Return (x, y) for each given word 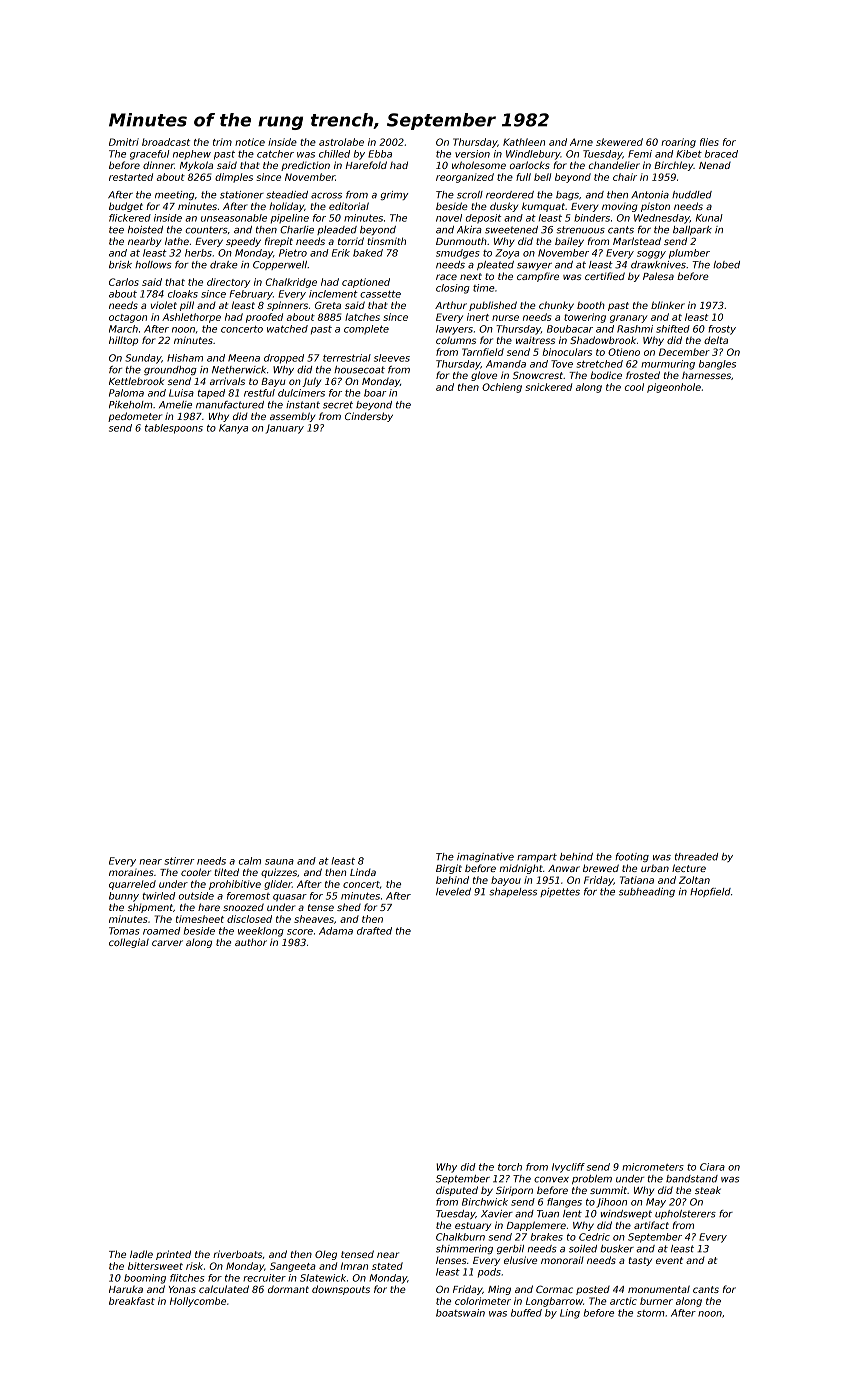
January (284, 429)
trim (222, 142)
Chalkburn (460, 1237)
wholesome (479, 165)
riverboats (237, 1254)
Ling (570, 1314)
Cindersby (369, 417)
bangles (717, 365)
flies (709, 142)
